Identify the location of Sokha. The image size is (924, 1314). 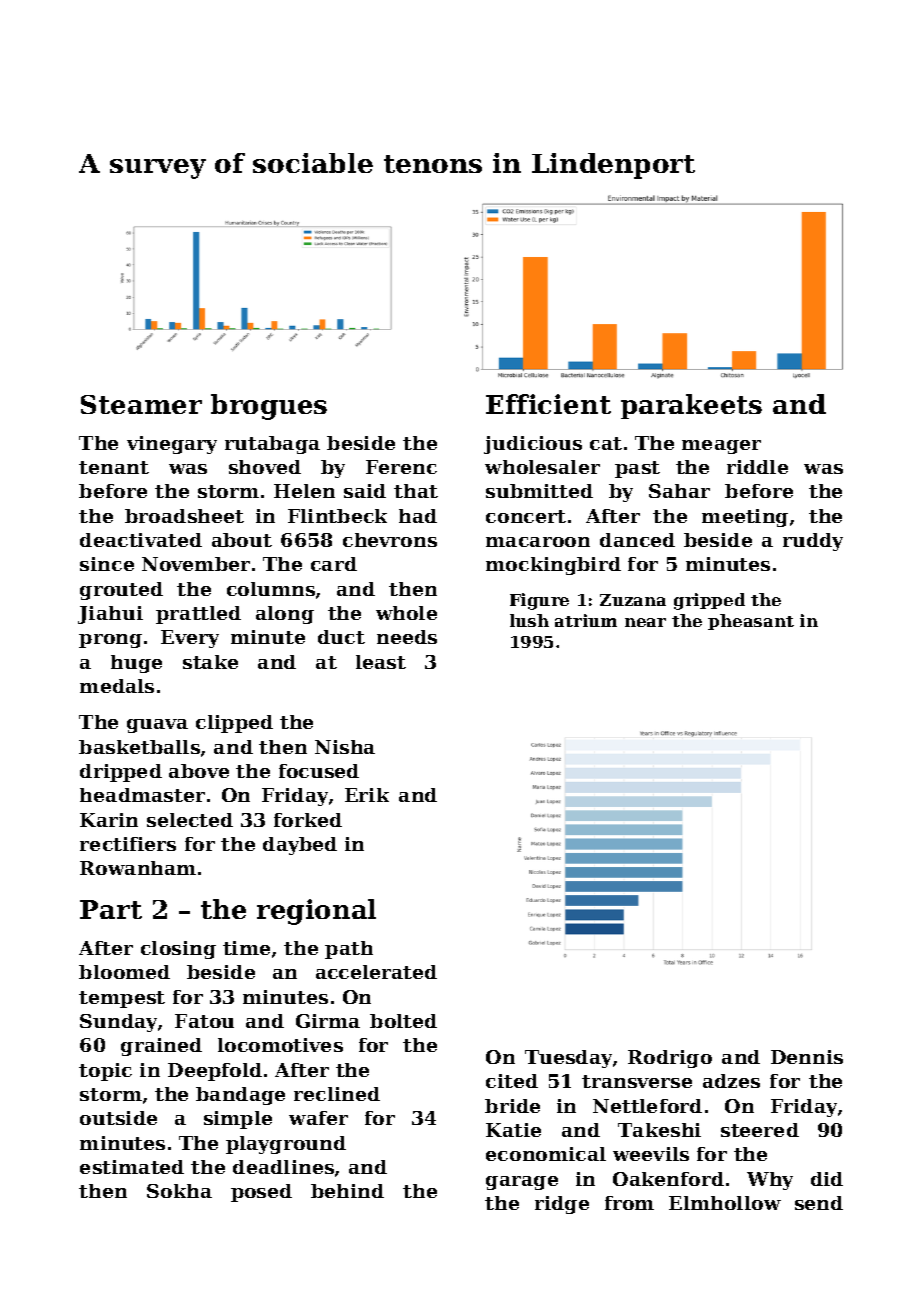
(179, 1191).
